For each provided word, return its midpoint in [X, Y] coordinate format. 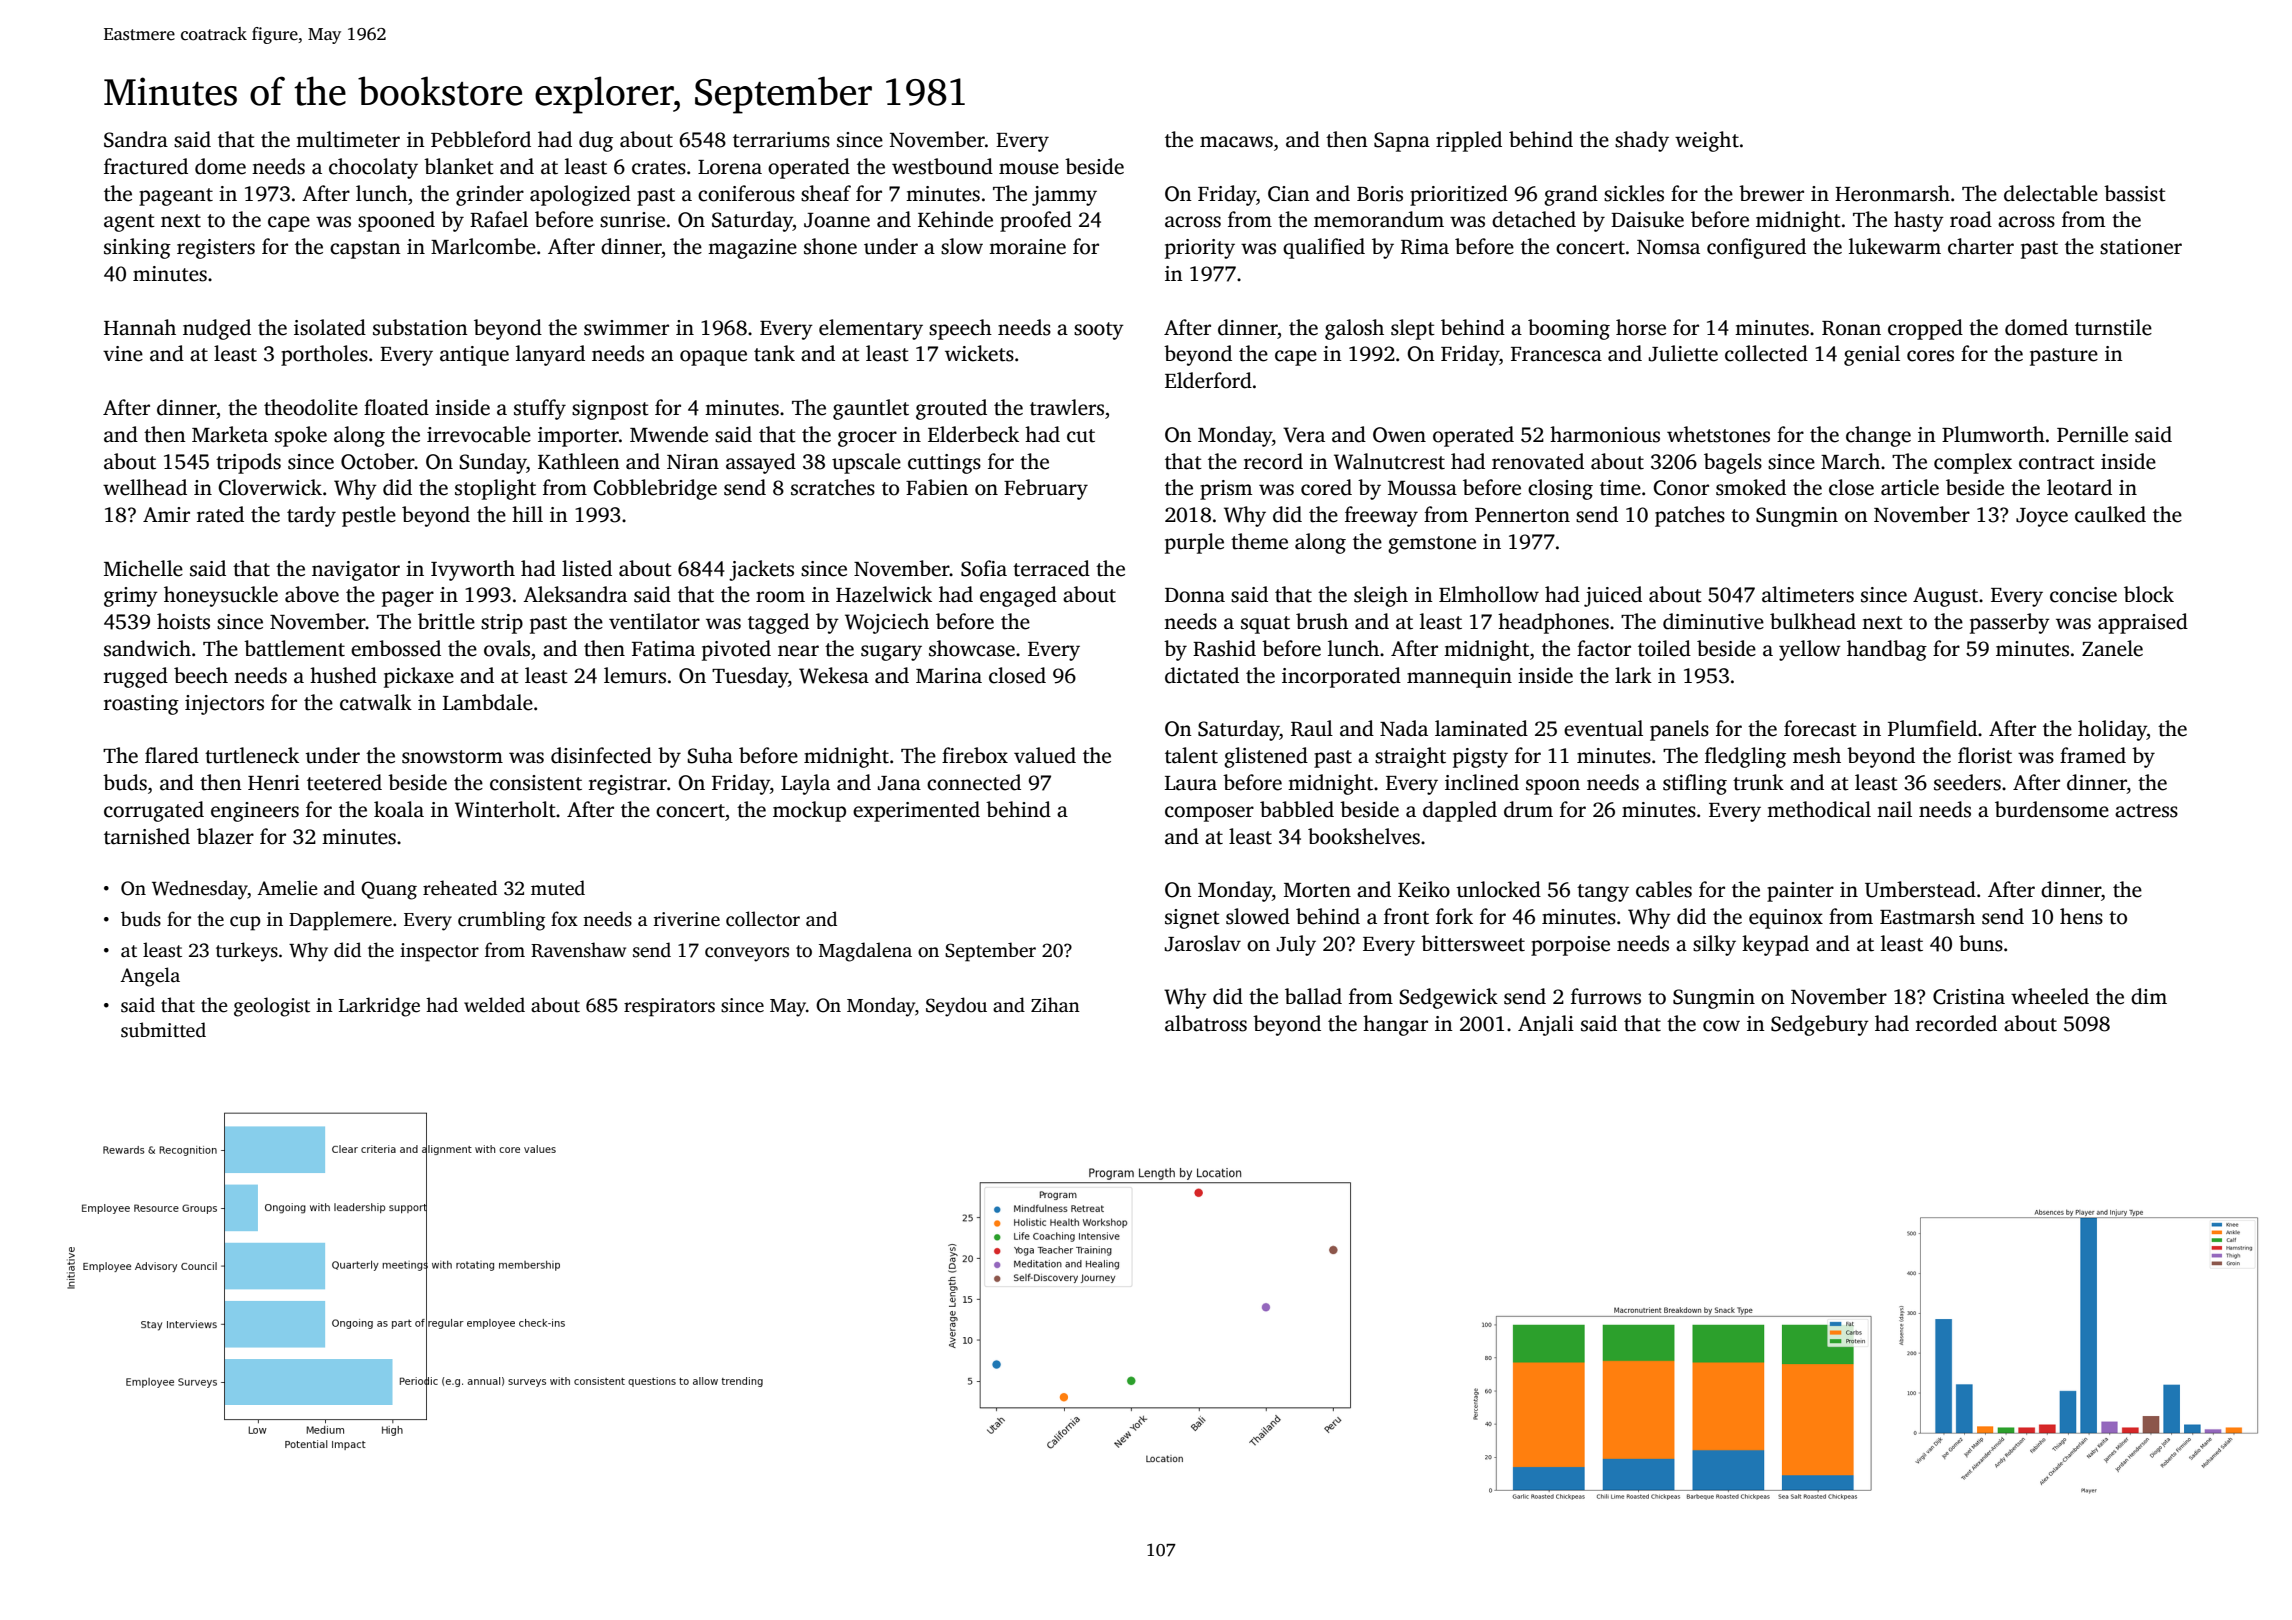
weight [1707, 141]
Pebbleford [481, 139]
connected [974, 782]
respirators [669, 1007]
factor [1604, 648]
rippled [1469, 141]
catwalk [376, 702]
